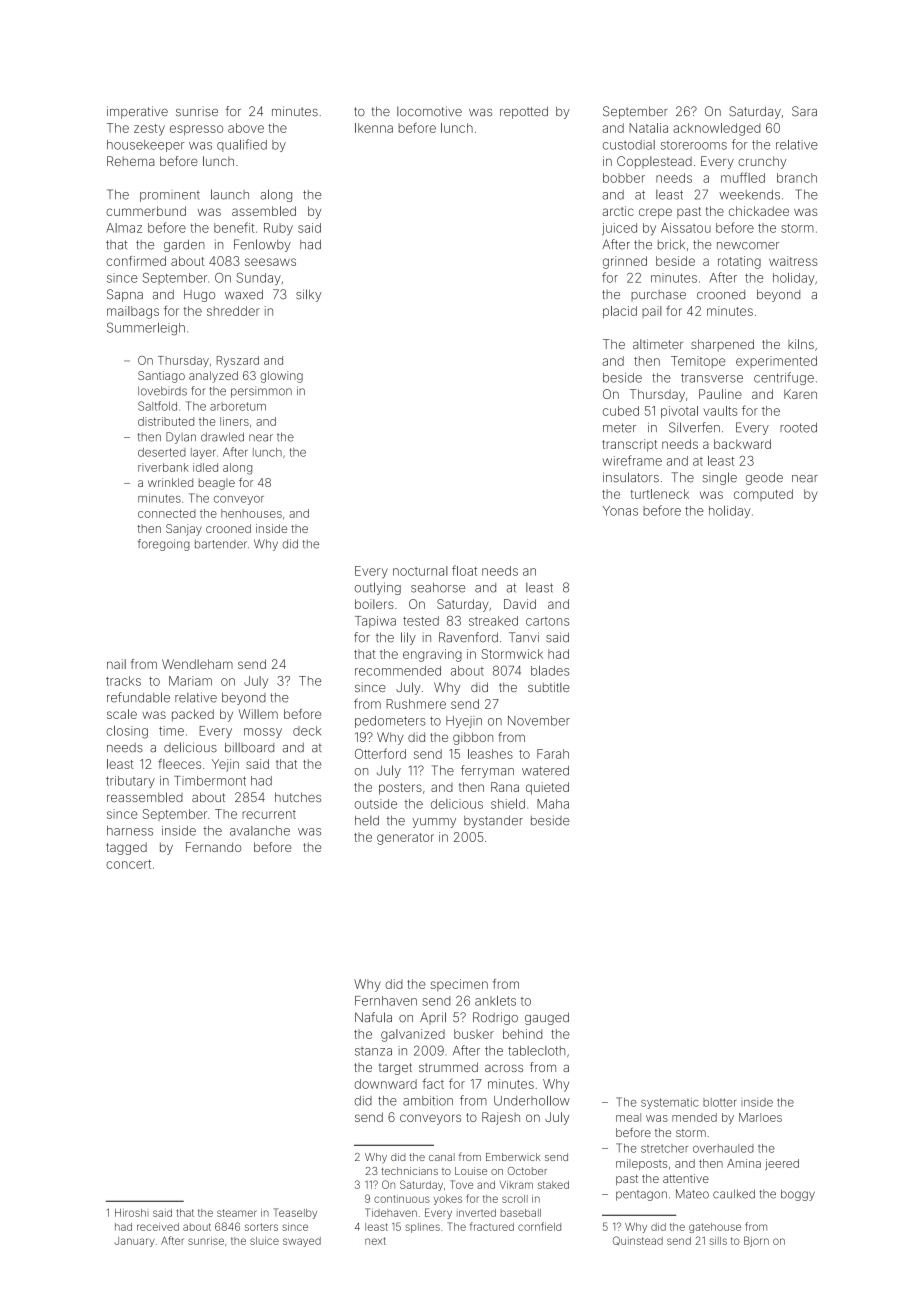  I want to click on billboard, so click(249, 747).
